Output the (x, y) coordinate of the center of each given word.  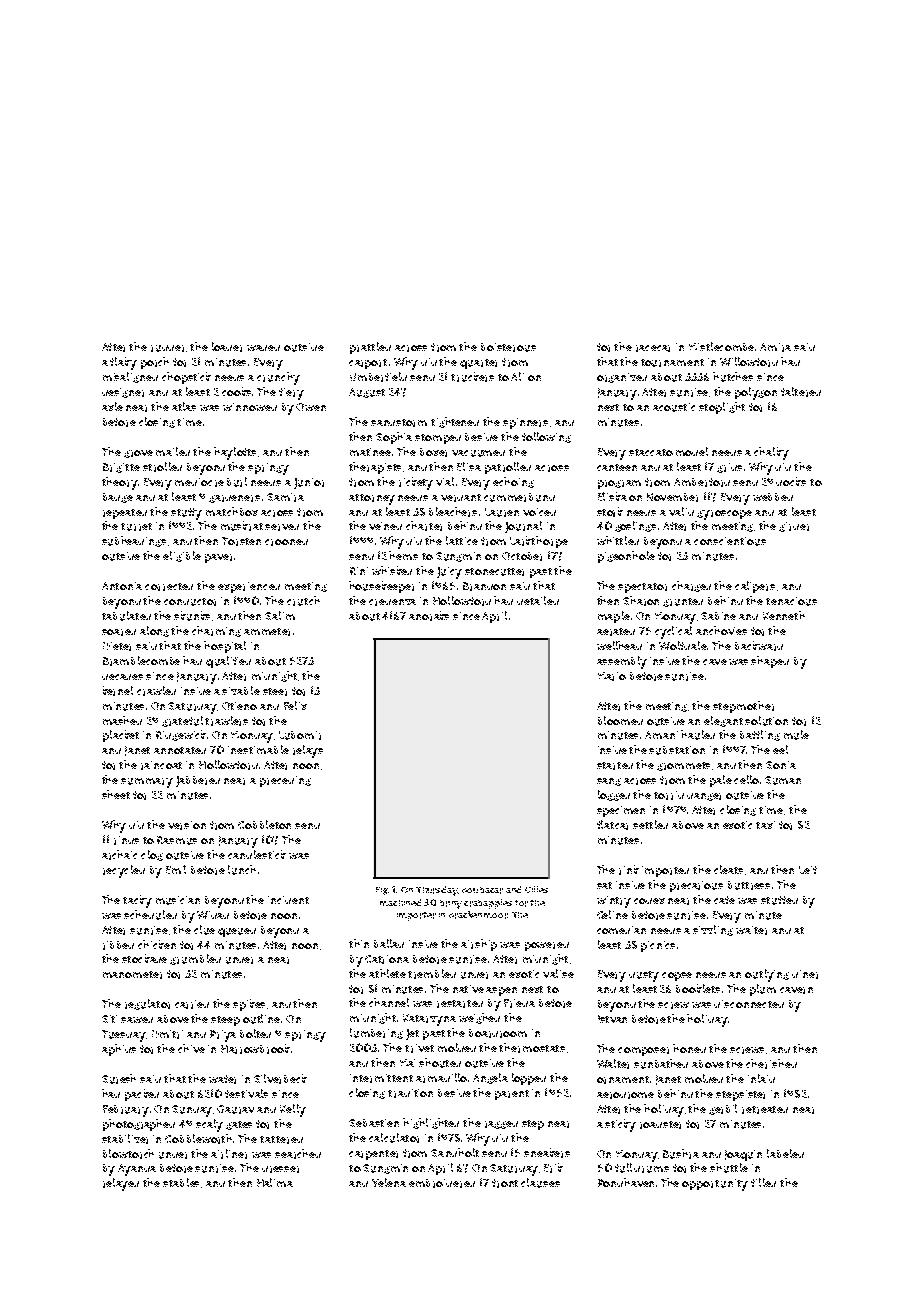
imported (665, 871)
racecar (653, 348)
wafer (222, 1079)
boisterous (508, 347)
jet (412, 1034)
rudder (167, 348)
